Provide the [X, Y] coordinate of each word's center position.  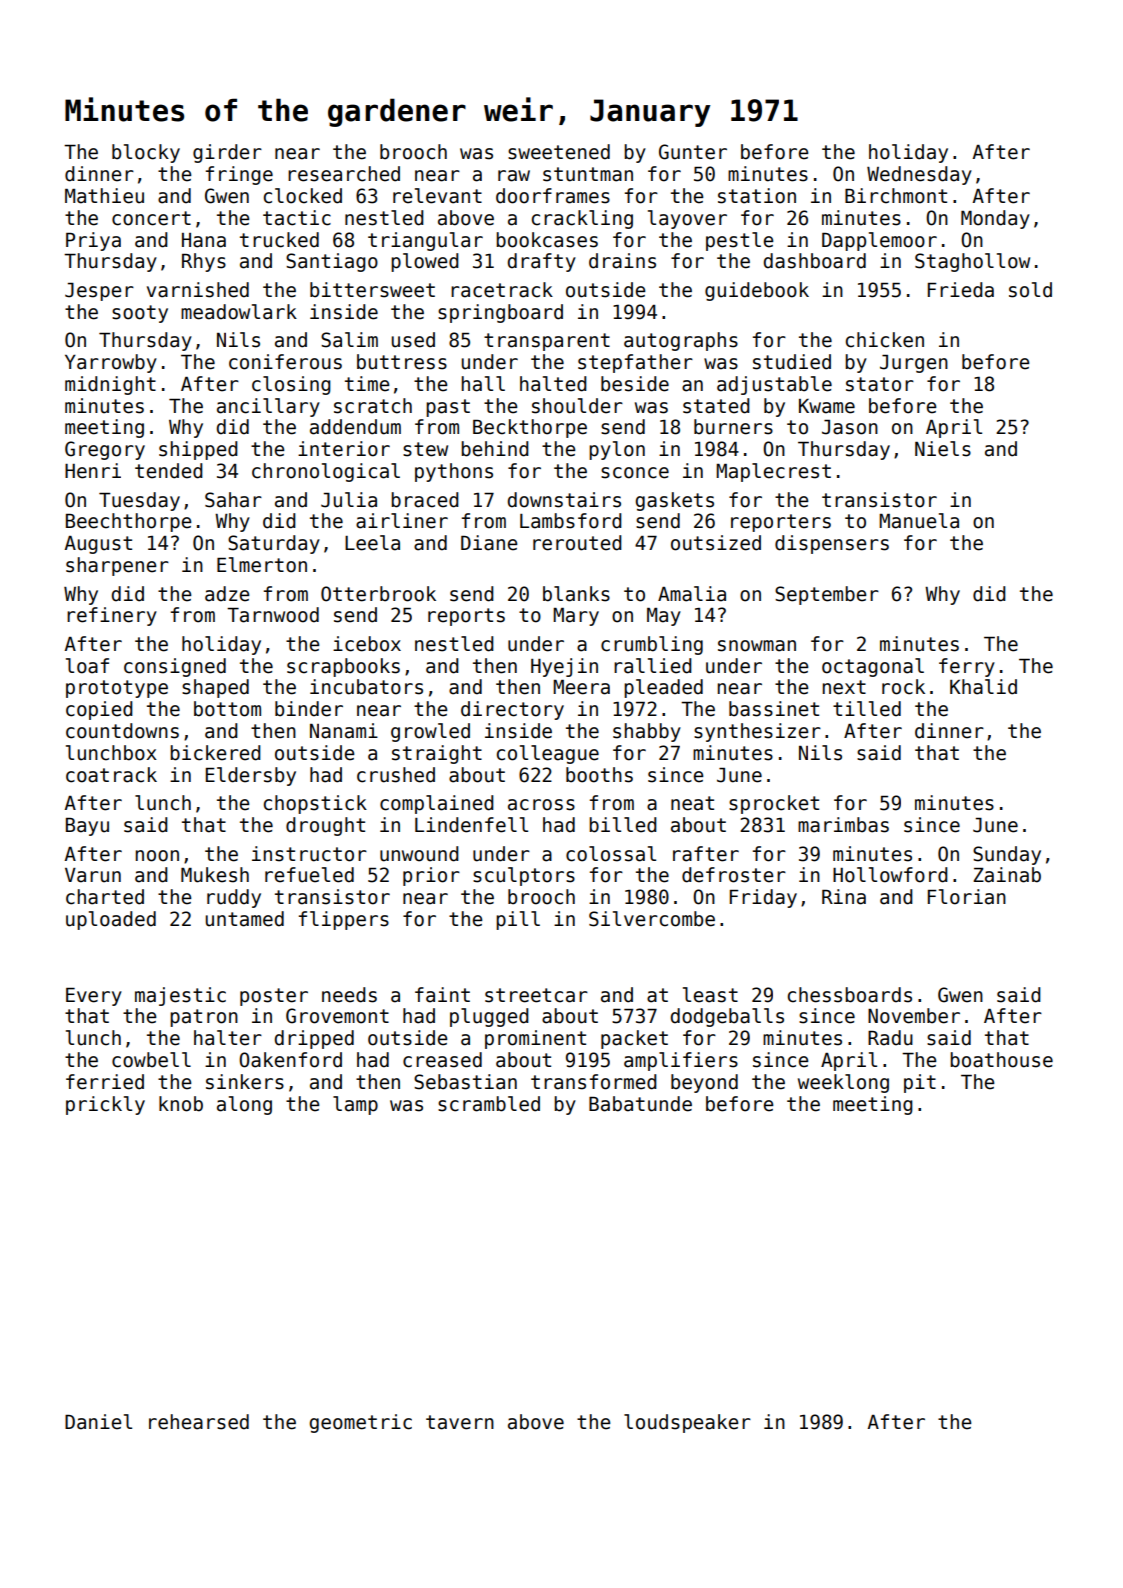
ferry [967, 667]
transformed [594, 1082]
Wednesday [919, 175]
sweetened [559, 152]
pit [920, 1083]
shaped [215, 688]
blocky [146, 153]
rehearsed [199, 1422]
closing [291, 385]
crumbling [652, 645]
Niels [943, 449]
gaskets [674, 501]
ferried [105, 1082]
